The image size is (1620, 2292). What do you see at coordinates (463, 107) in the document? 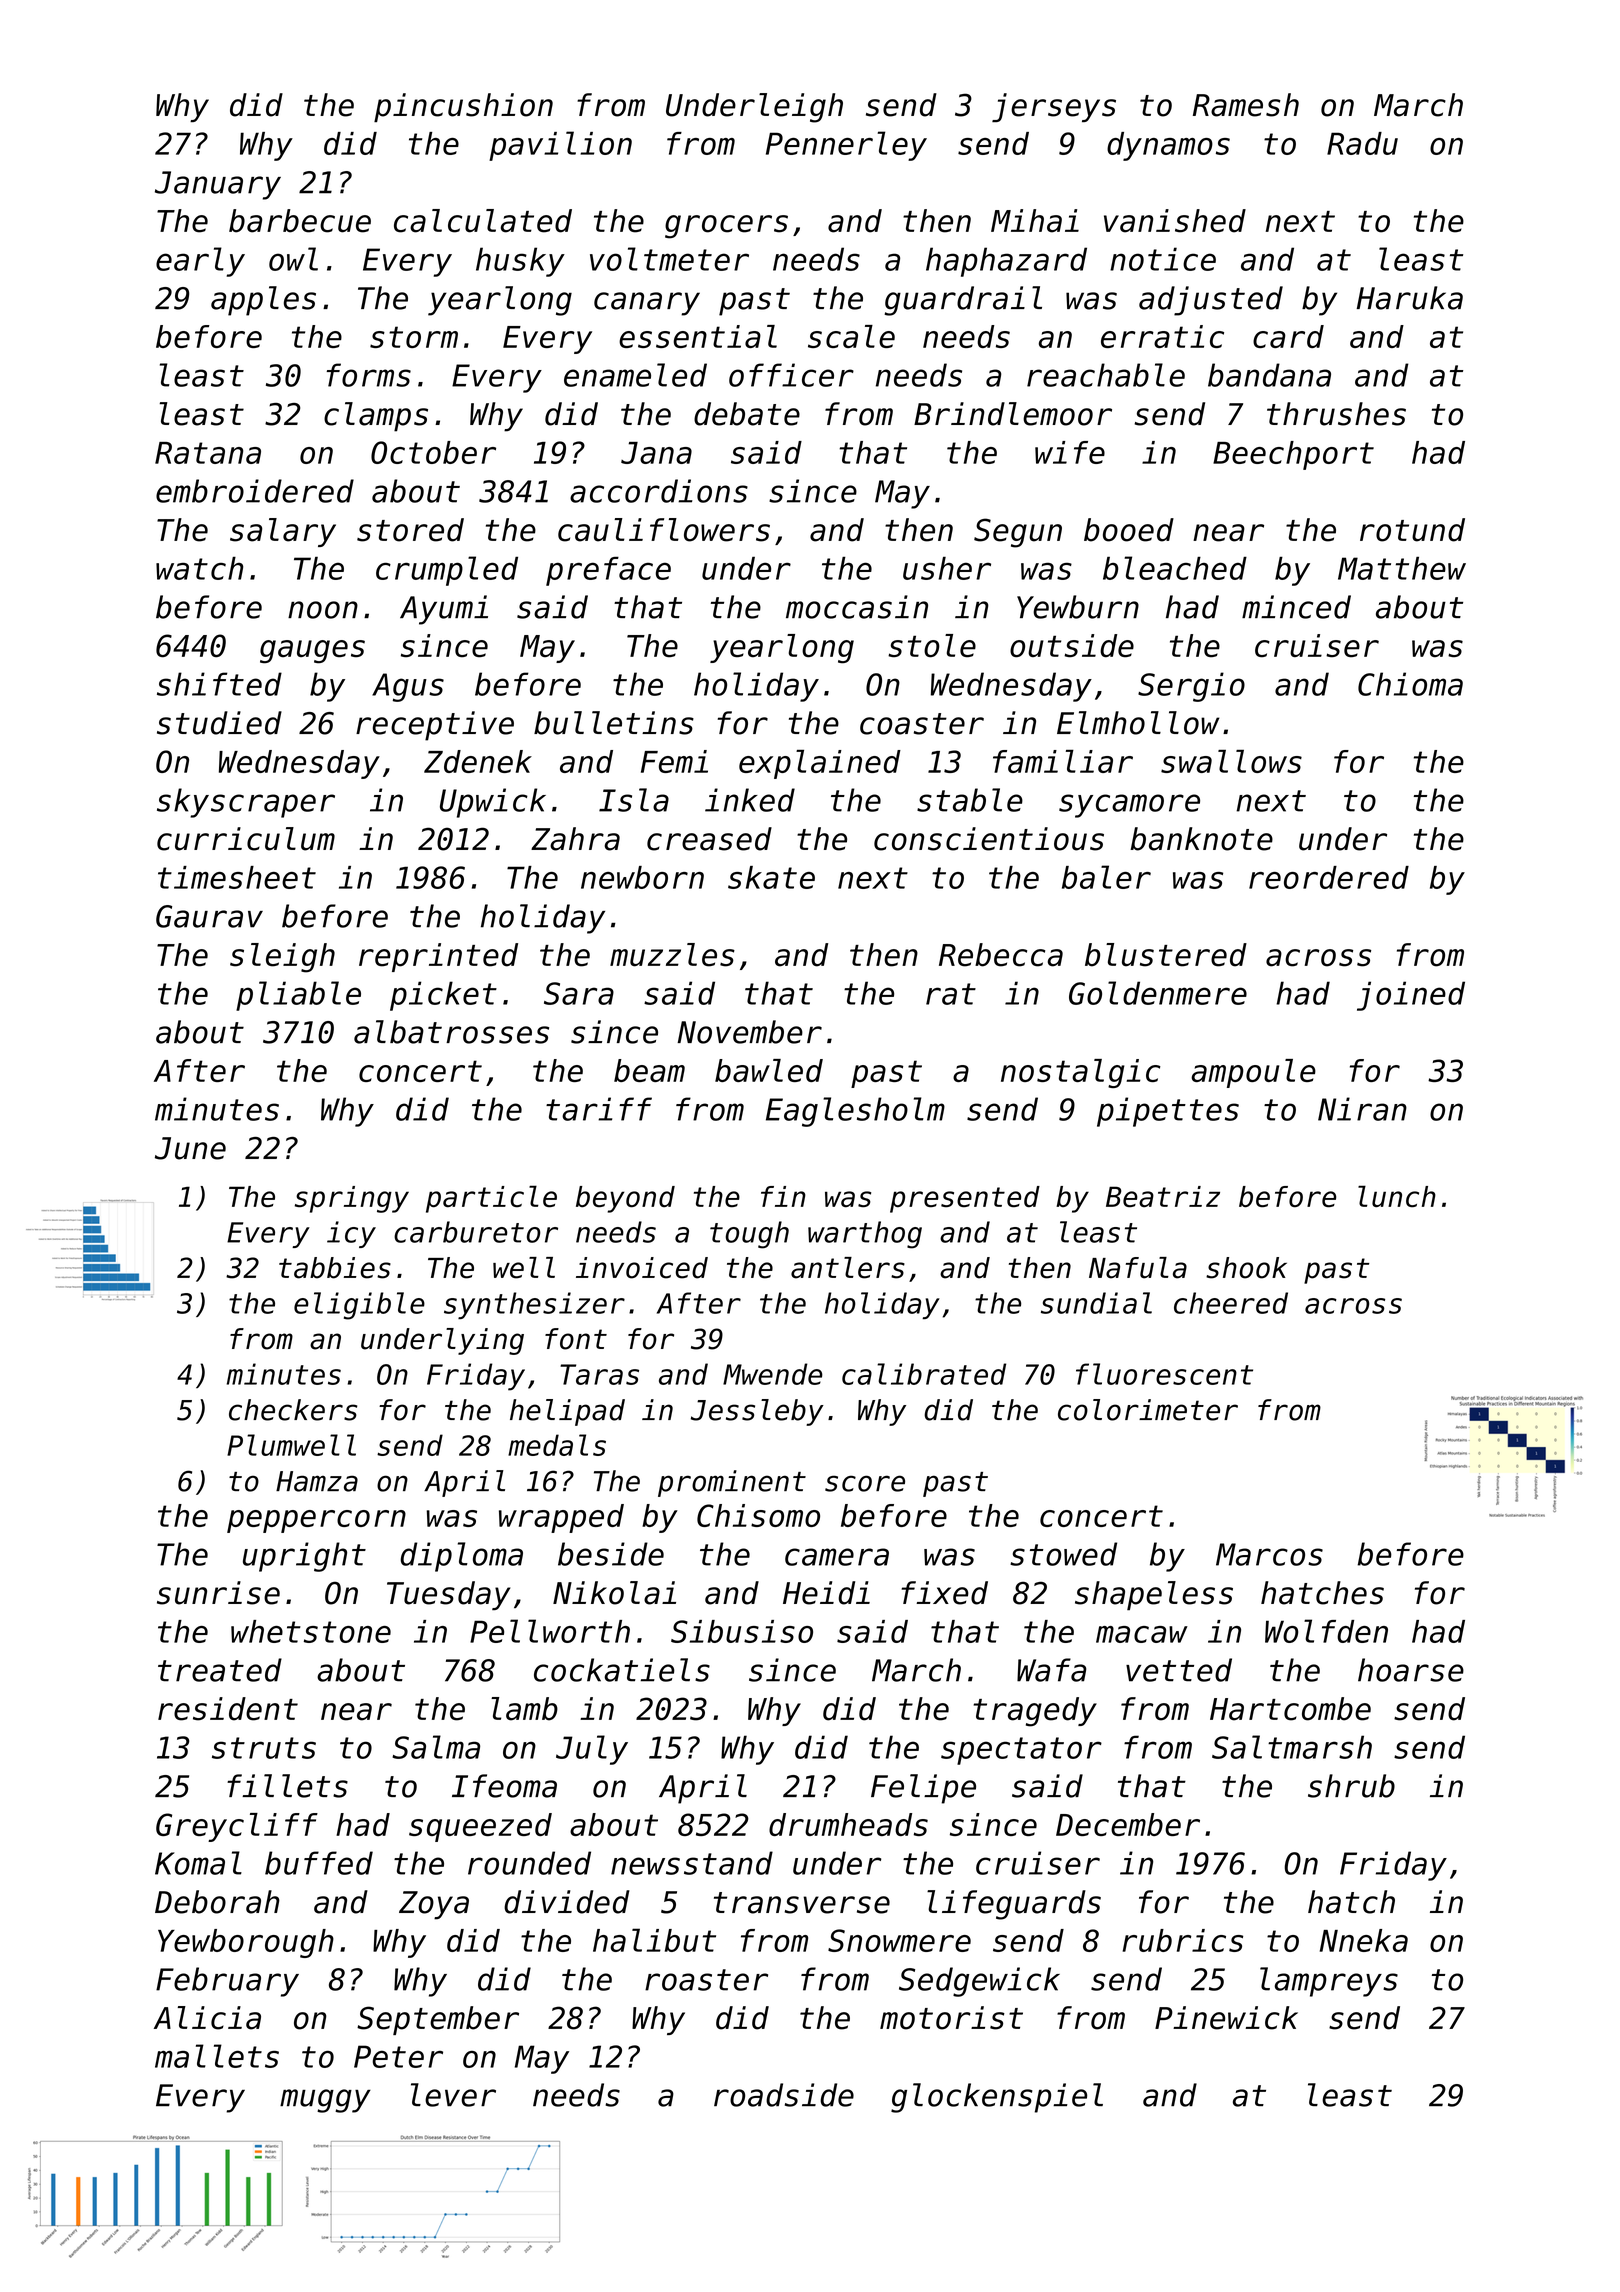
I see `pincushion` at bounding box center [463, 107].
